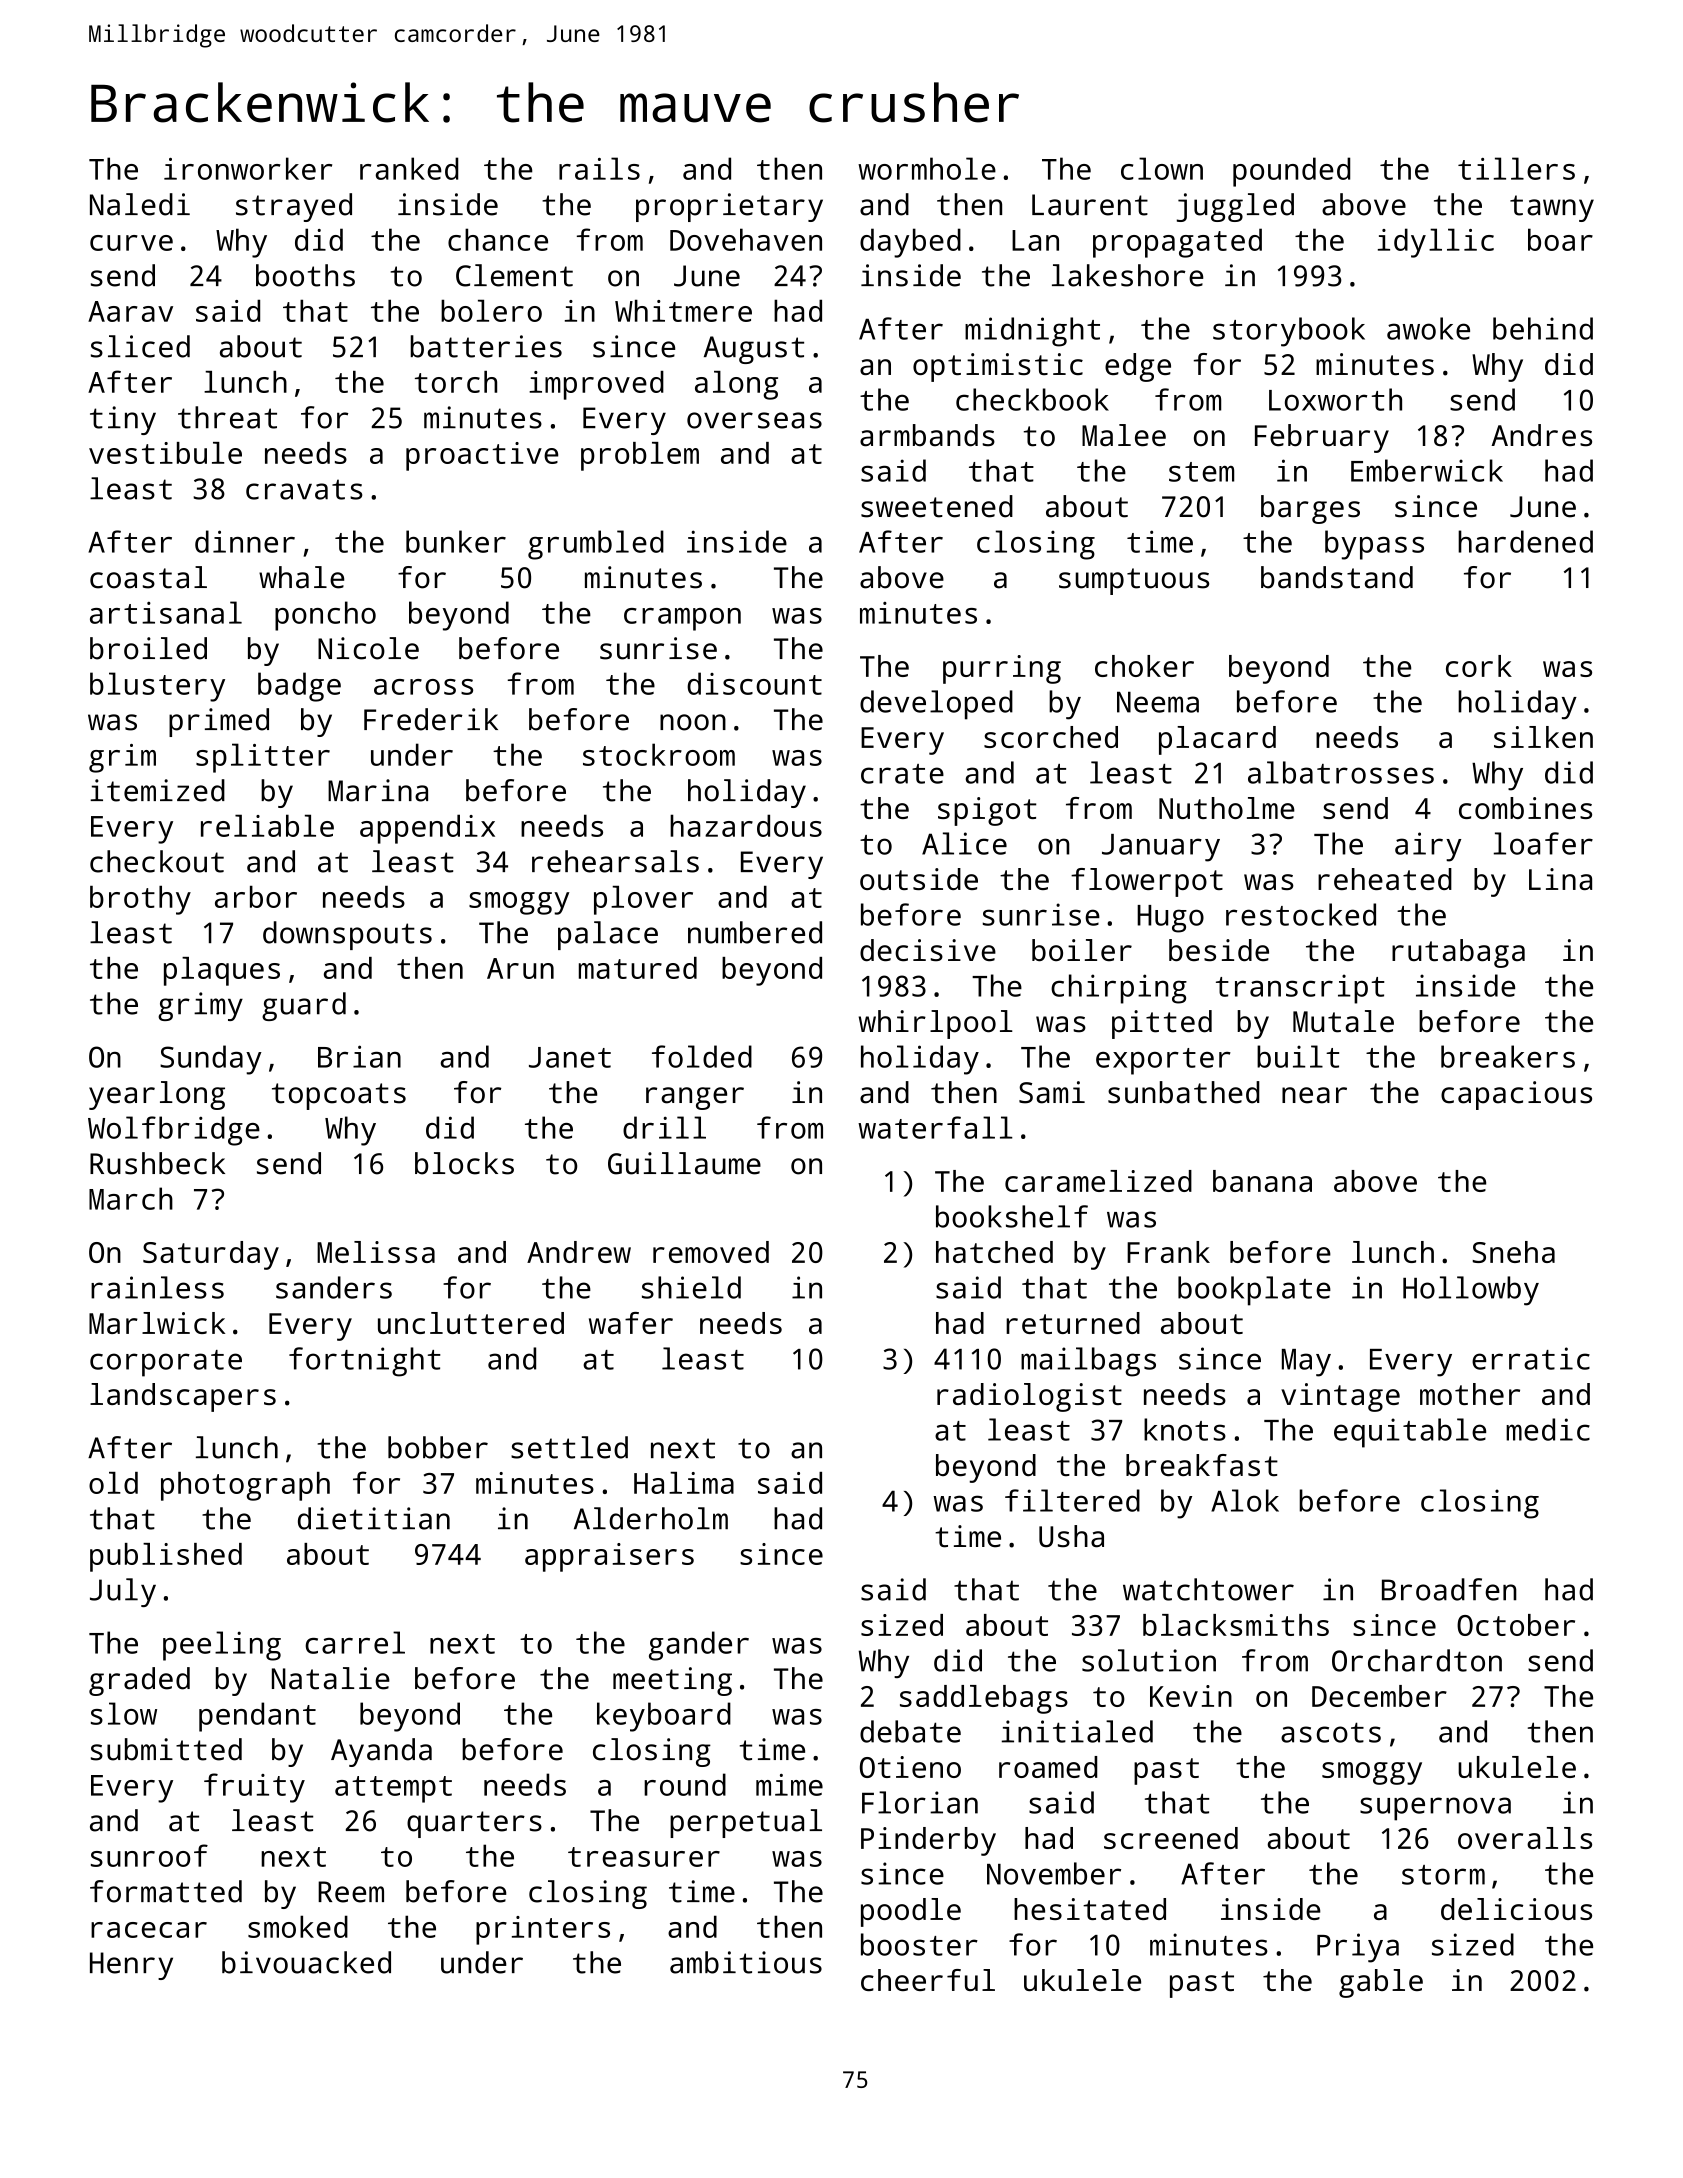 Image resolution: width=1683 pixels, height=2178 pixels. What do you see at coordinates (684, 1483) in the screenshot?
I see `Halima` at bounding box center [684, 1483].
